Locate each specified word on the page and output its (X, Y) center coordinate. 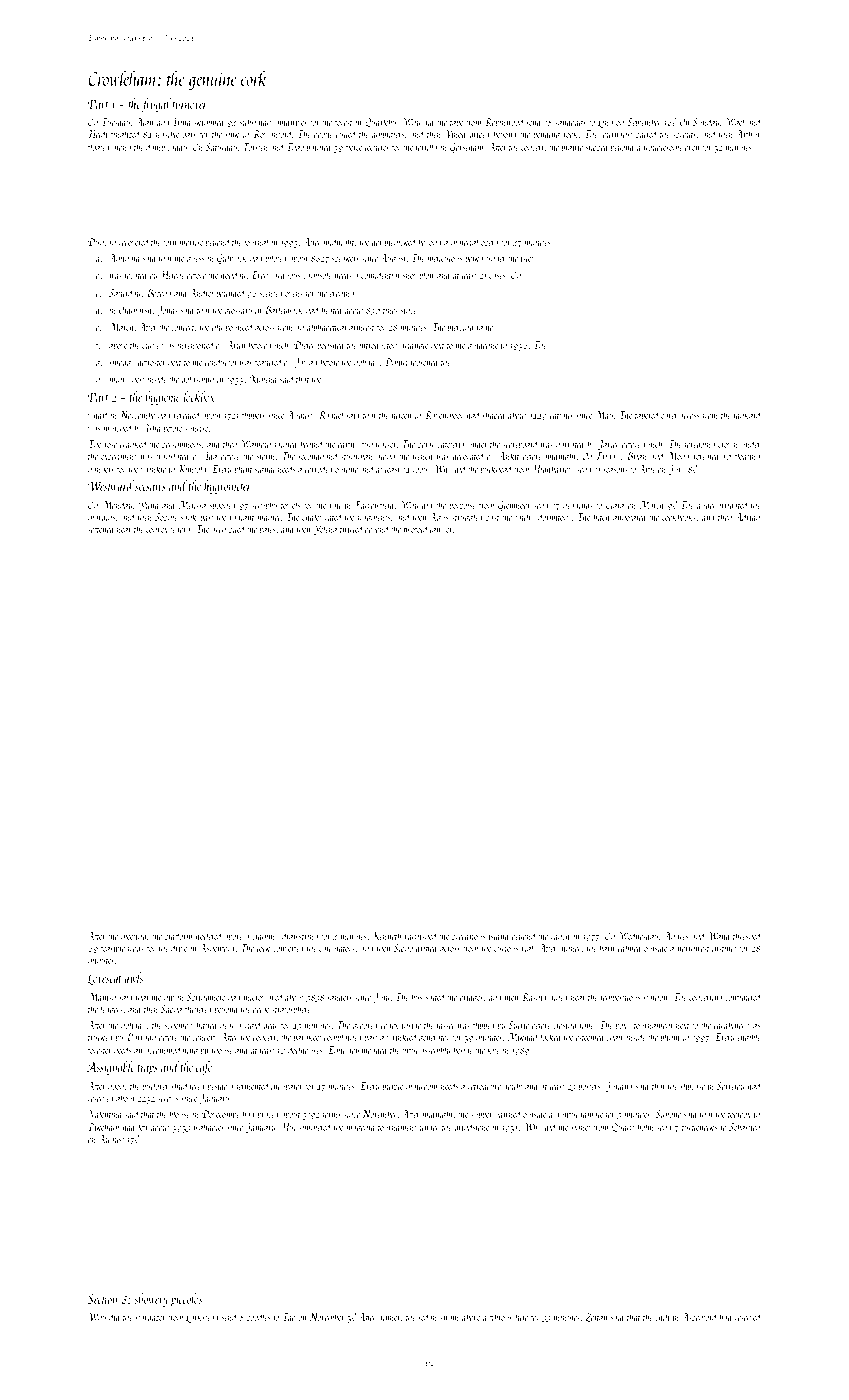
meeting (134, 938)
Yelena (325, 529)
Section (102, 1299)
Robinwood (504, 122)
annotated (630, 516)
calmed (630, 947)
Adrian (747, 516)
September (644, 122)
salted (435, 996)
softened (102, 529)
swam (449, 1318)
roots (420, 470)
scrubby (264, 505)
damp (155, 147)
